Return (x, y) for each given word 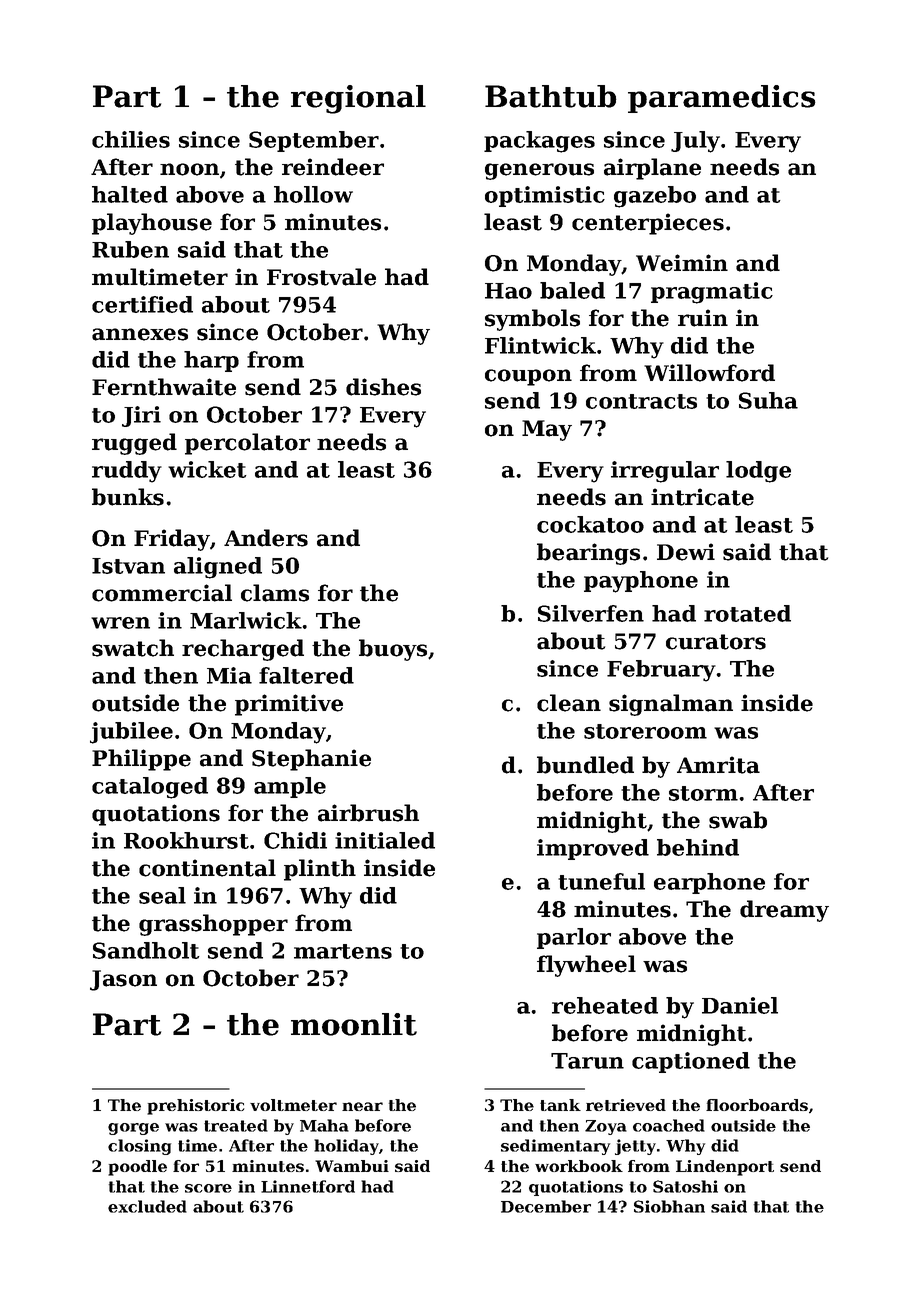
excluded (147, 1206)
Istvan (128, 566)
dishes (383, 387)
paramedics (722, 99)
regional (358, 99)
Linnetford (308, 1186)
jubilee (131, 733)
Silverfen (591, 613)
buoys (393, 650)
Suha (768, 400)
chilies (131, 139)
